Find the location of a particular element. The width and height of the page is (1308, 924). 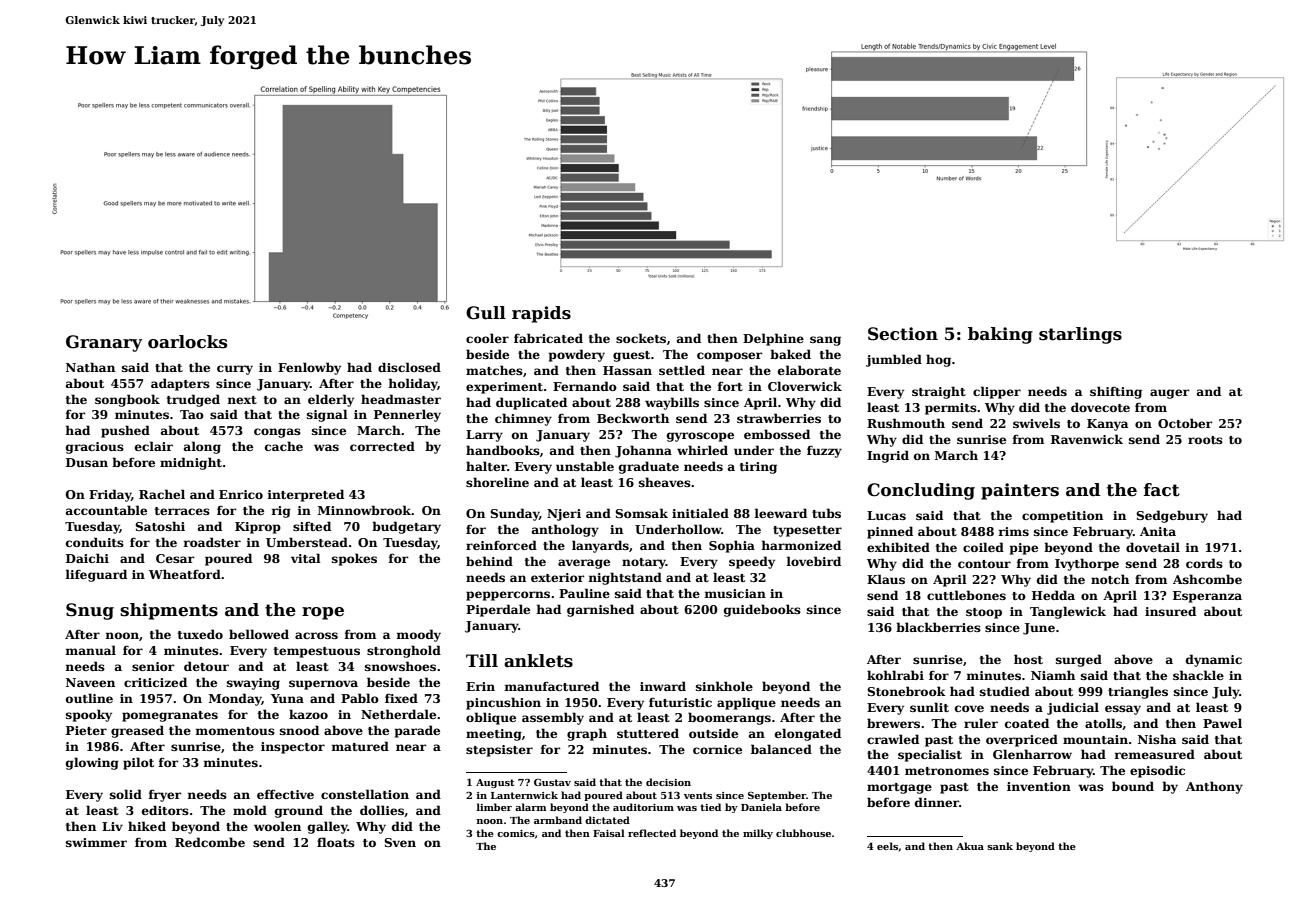

Gull is located at coordinates (486, 313).
